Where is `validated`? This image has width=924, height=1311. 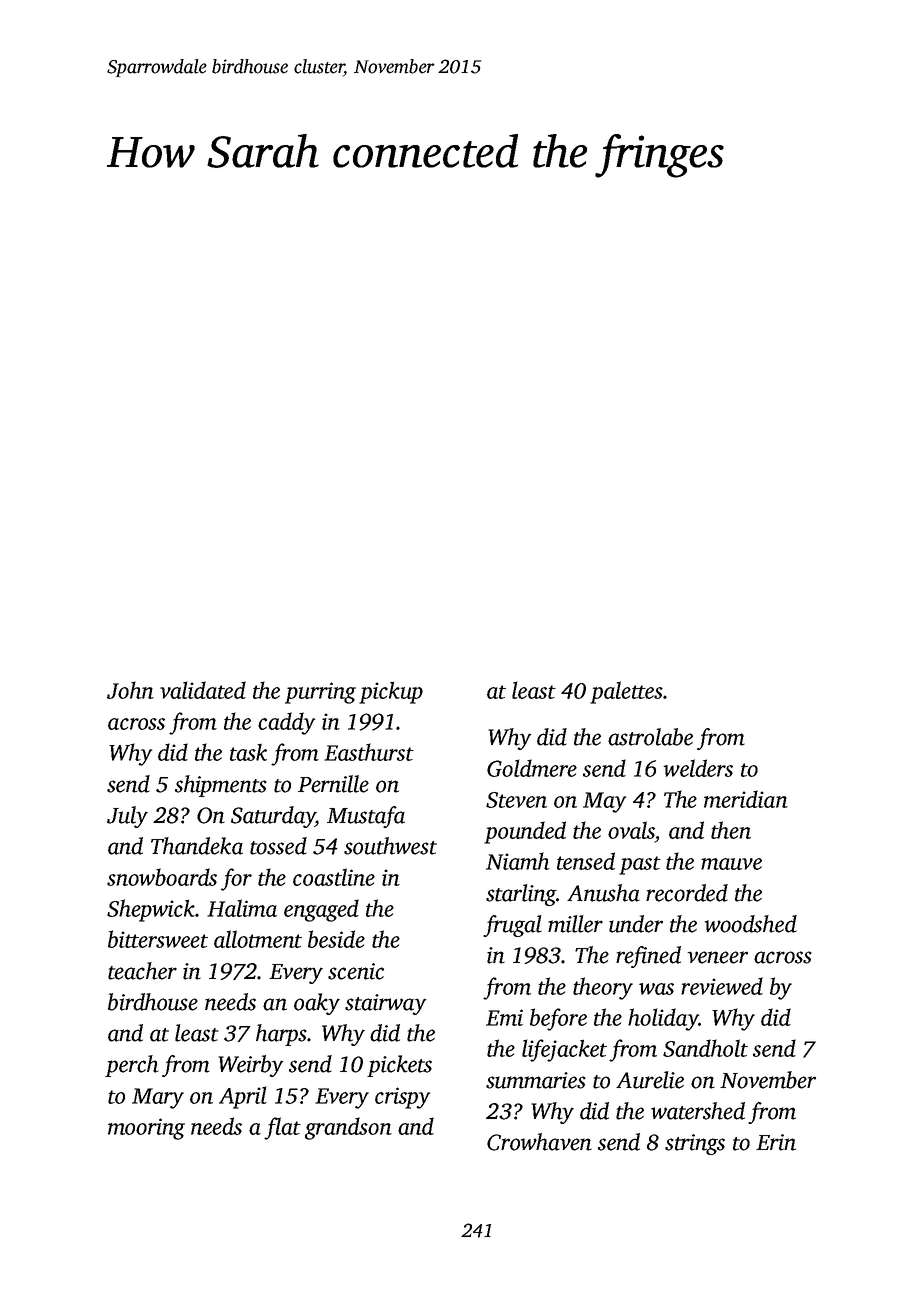 validated is located at coordinates (203, 690).
